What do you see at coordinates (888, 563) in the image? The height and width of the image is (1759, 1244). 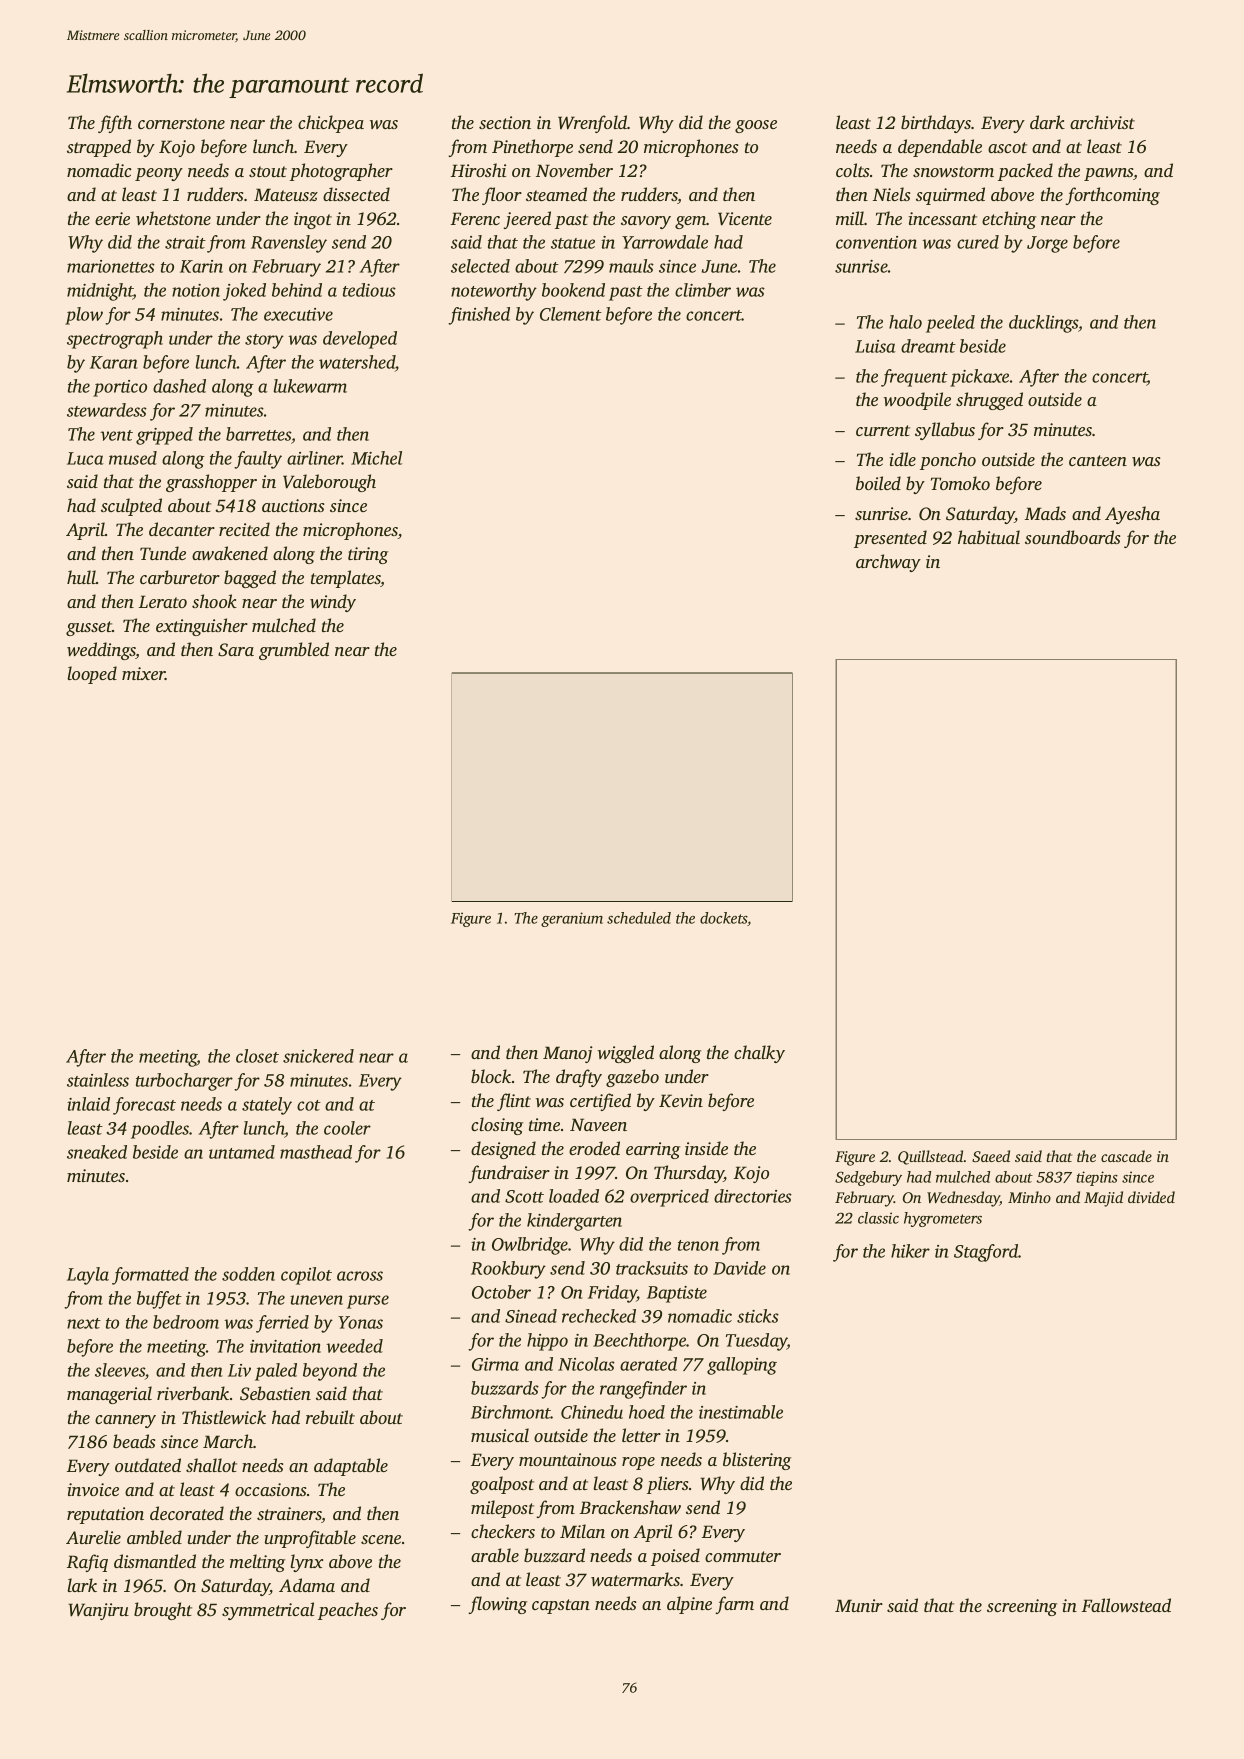 I see `archway` at bounding box center [888, 563].
